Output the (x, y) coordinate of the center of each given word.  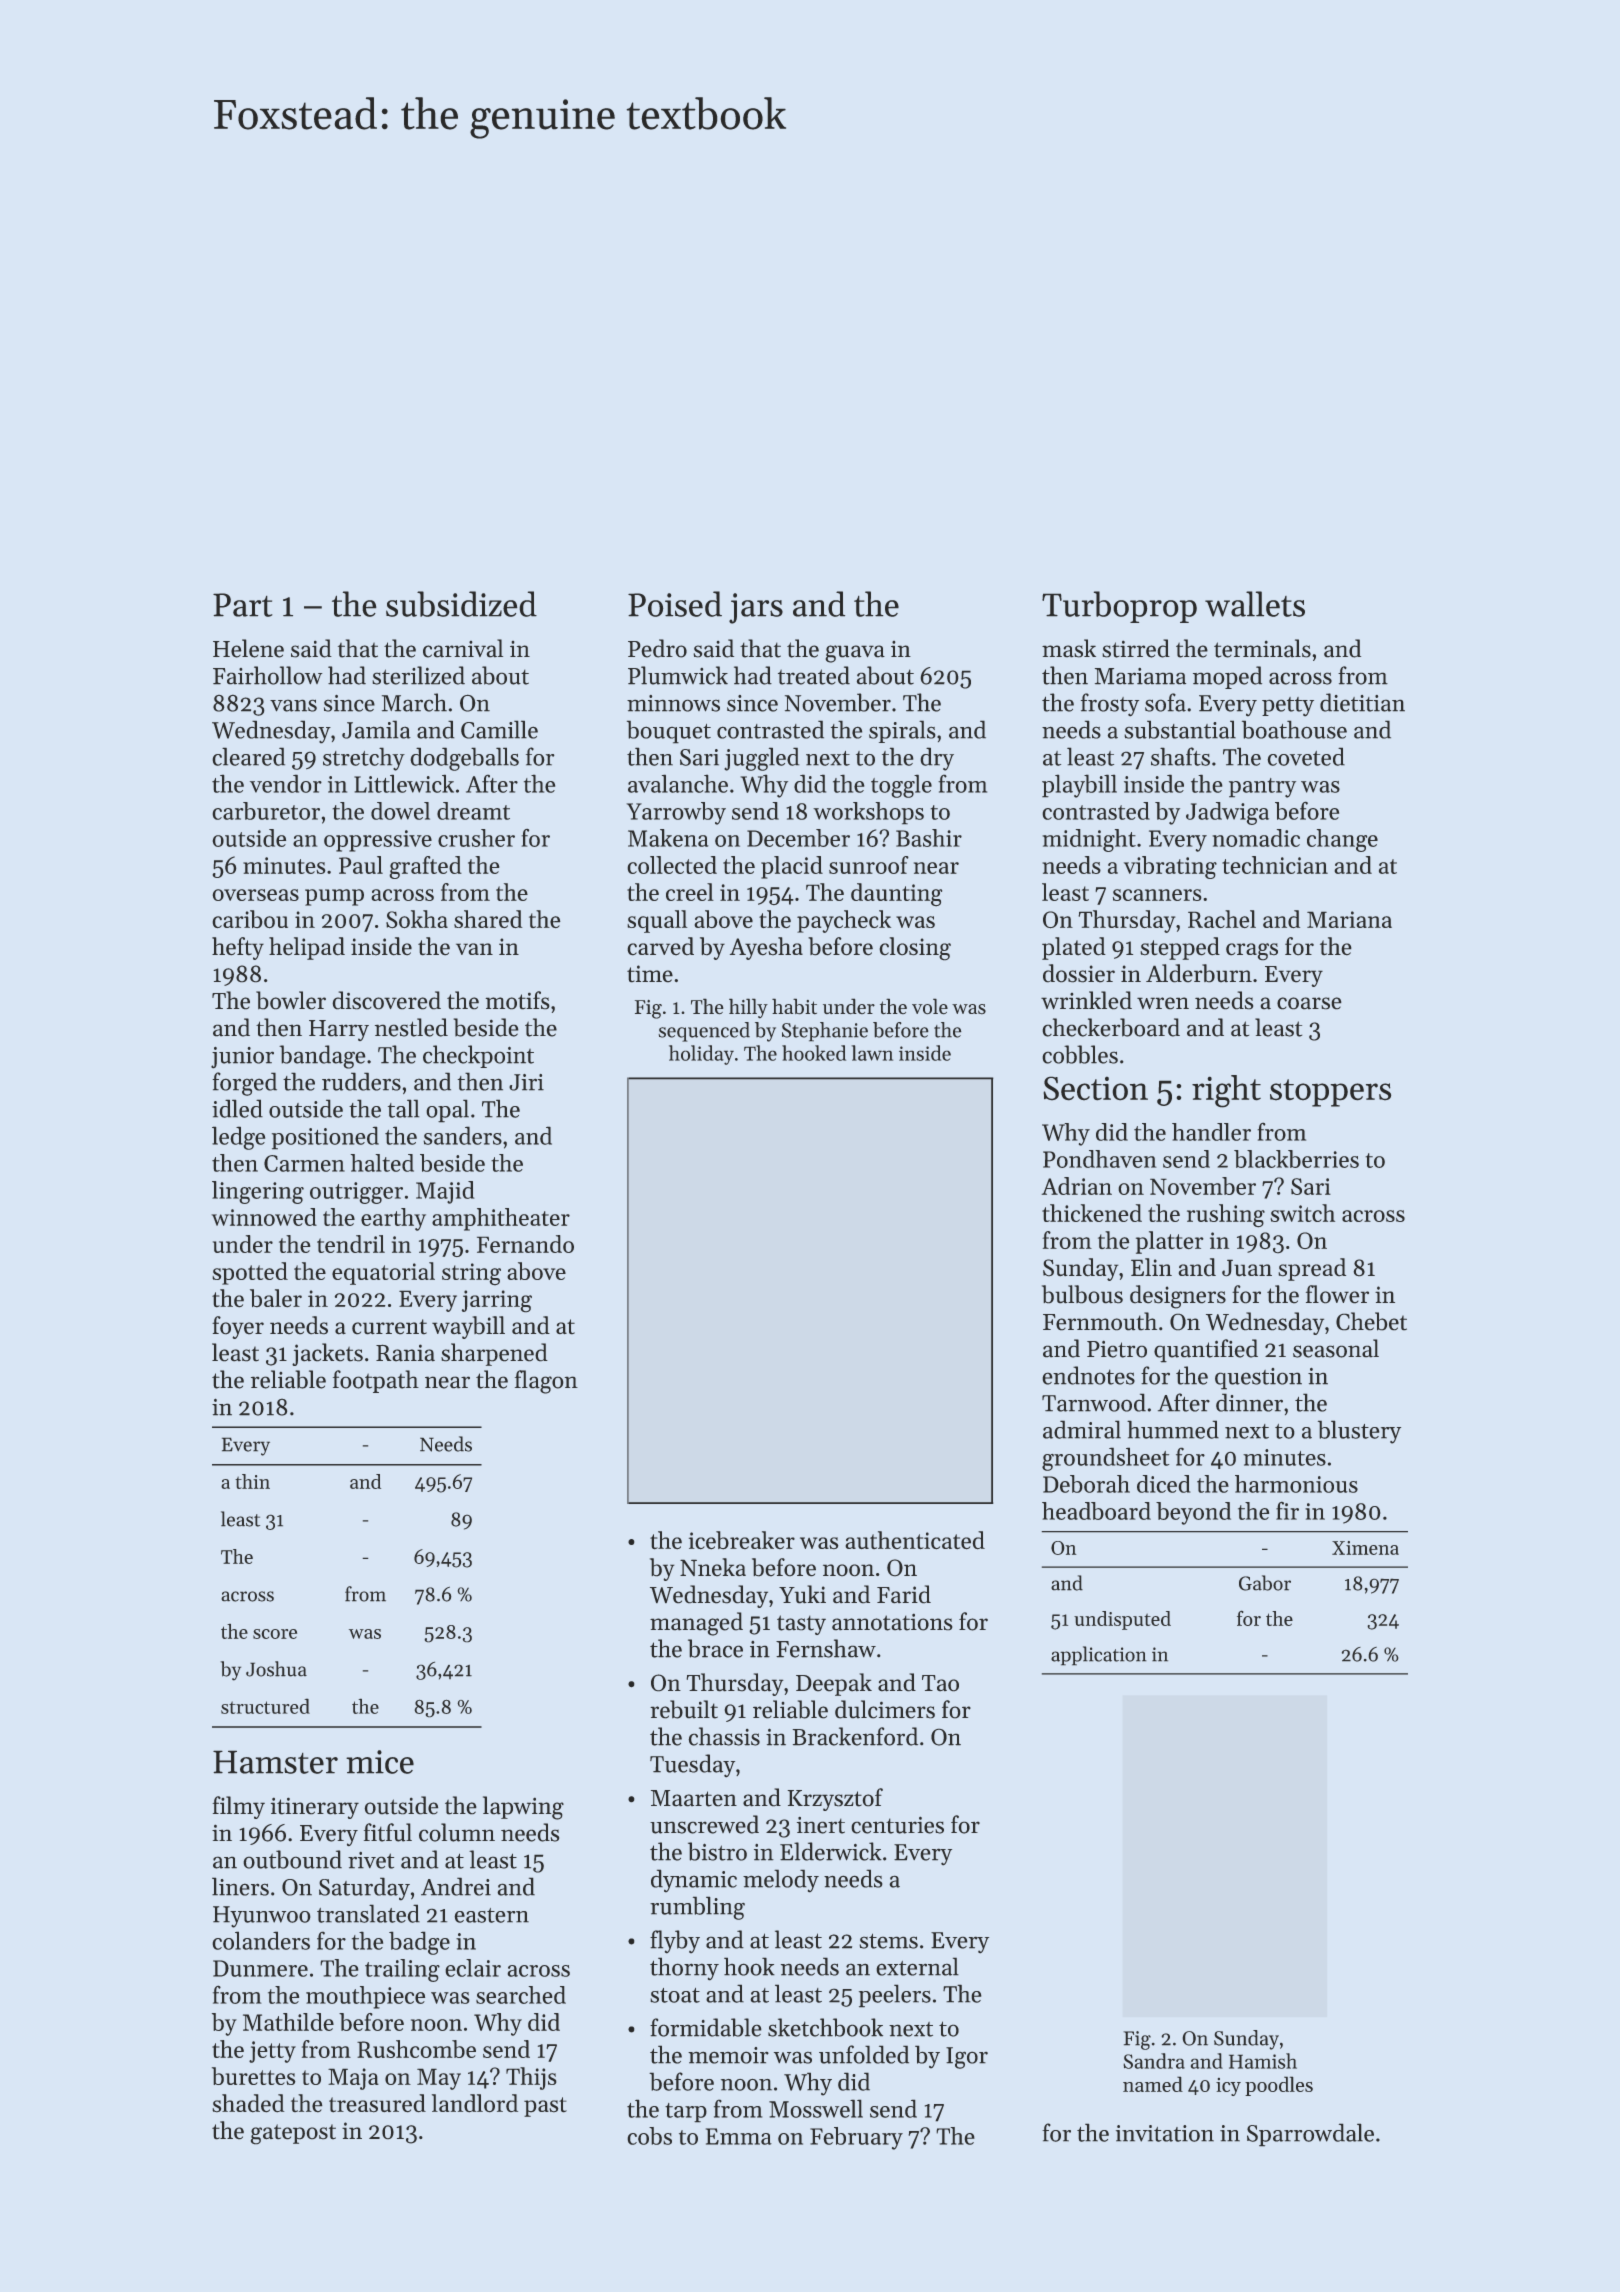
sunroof (869, 865)
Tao (940, 1683)
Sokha (417, 919)
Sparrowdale (1310, 2135)
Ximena (1365, 1548)
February (856, 2138)
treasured (377, 2103)
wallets (1255, 604)
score (275, 1634)
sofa (1165, 702)
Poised (675, 604)
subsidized (461, 604)
